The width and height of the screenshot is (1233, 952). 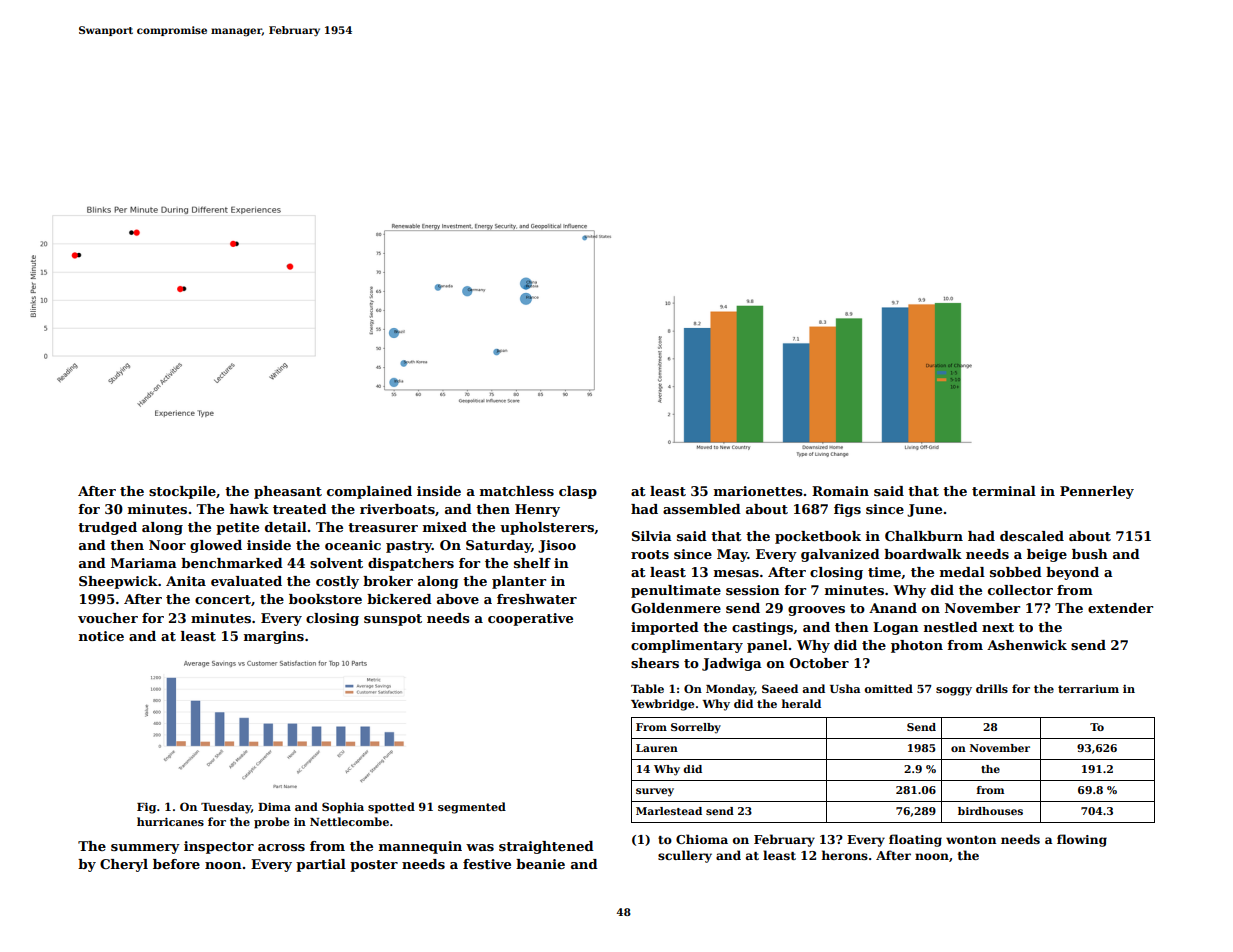 I want to click on inspector, so click(x=219, y=847).
